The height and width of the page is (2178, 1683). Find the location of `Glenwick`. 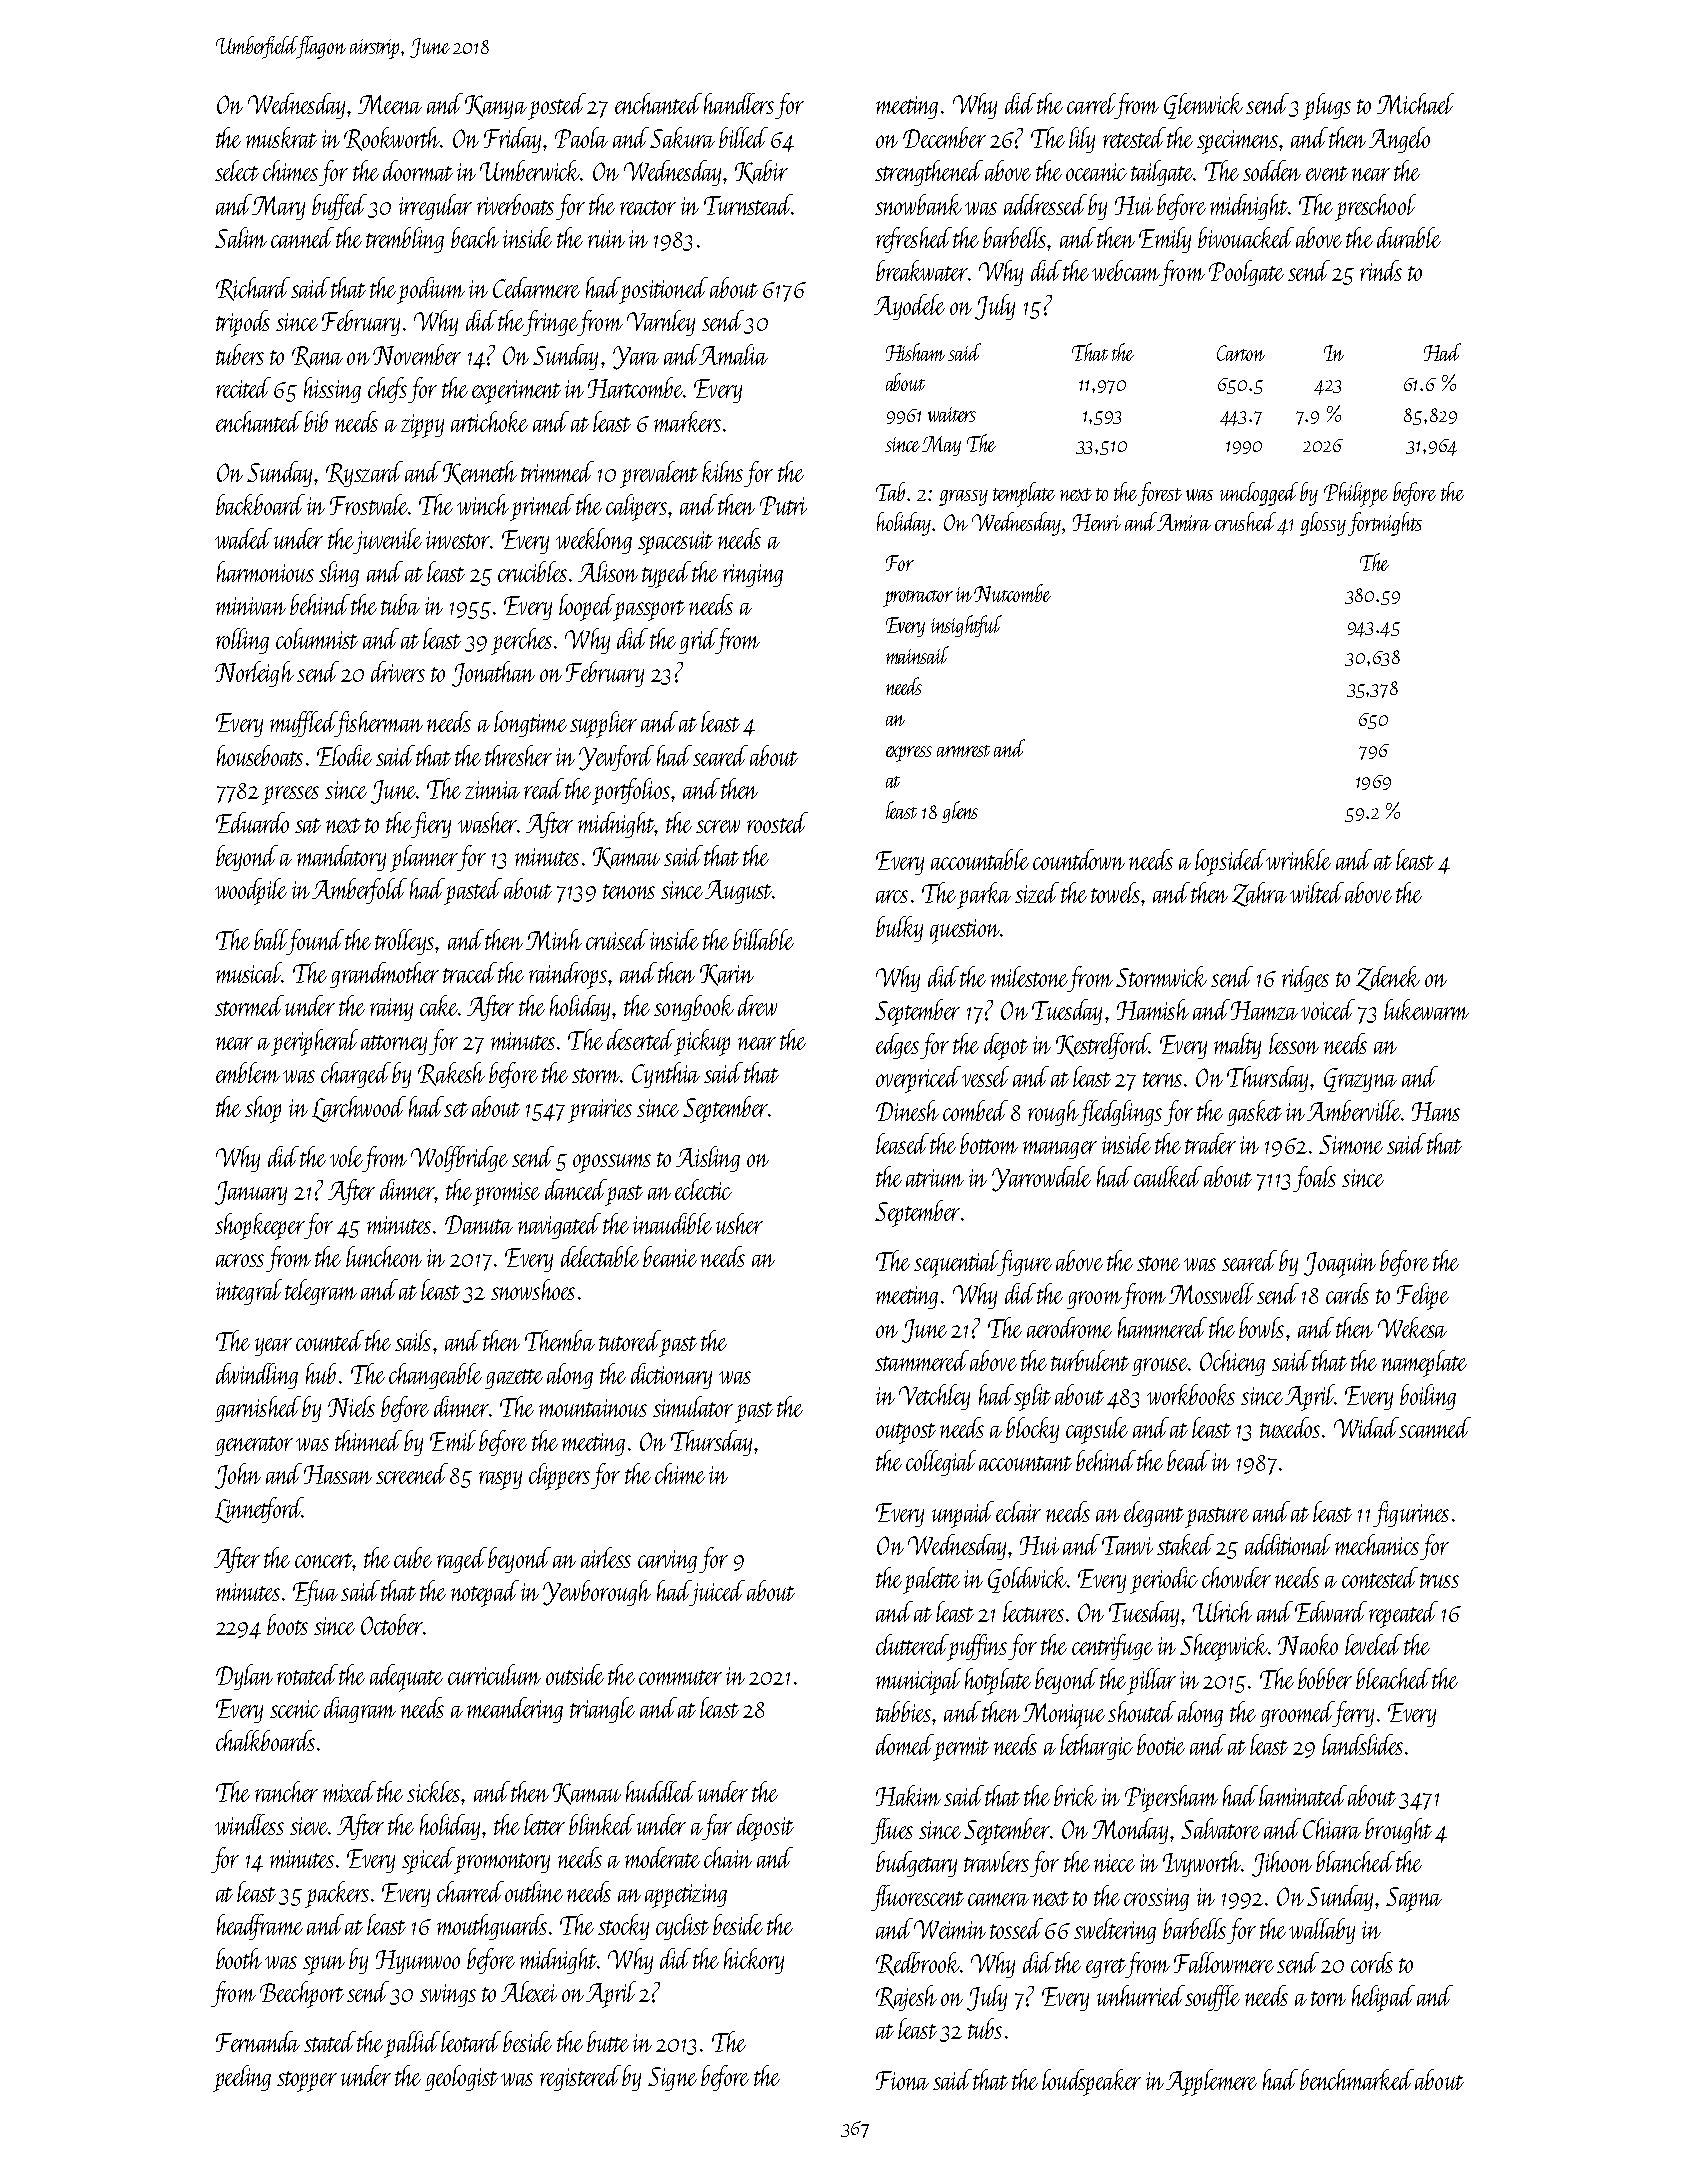

Glenwick is located at coordinates (1203, 106).
